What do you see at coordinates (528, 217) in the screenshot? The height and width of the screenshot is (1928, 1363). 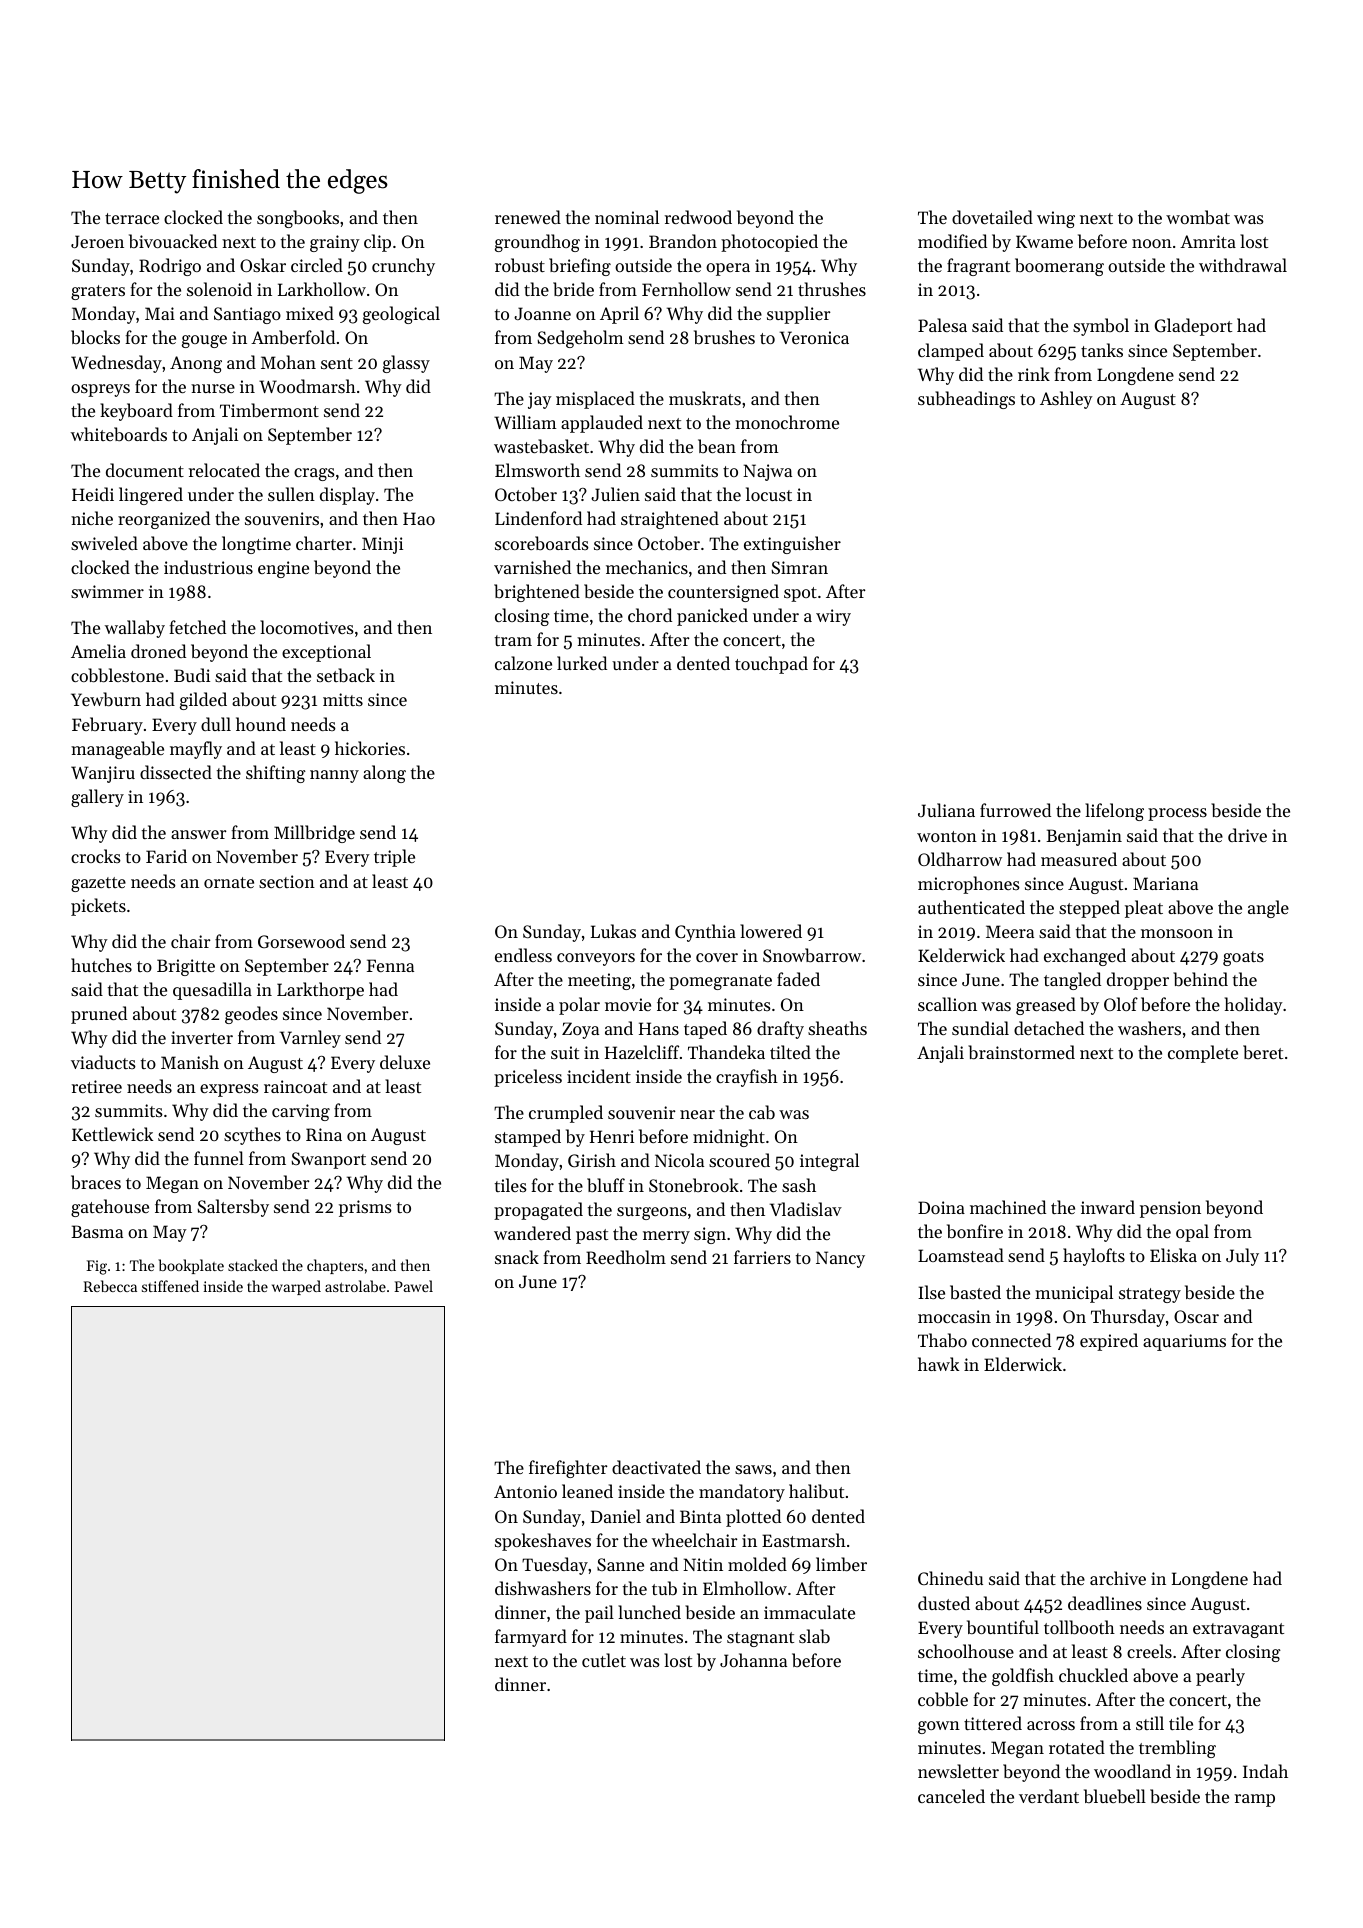 I see `renewed` at bounding box center [528, 217].
